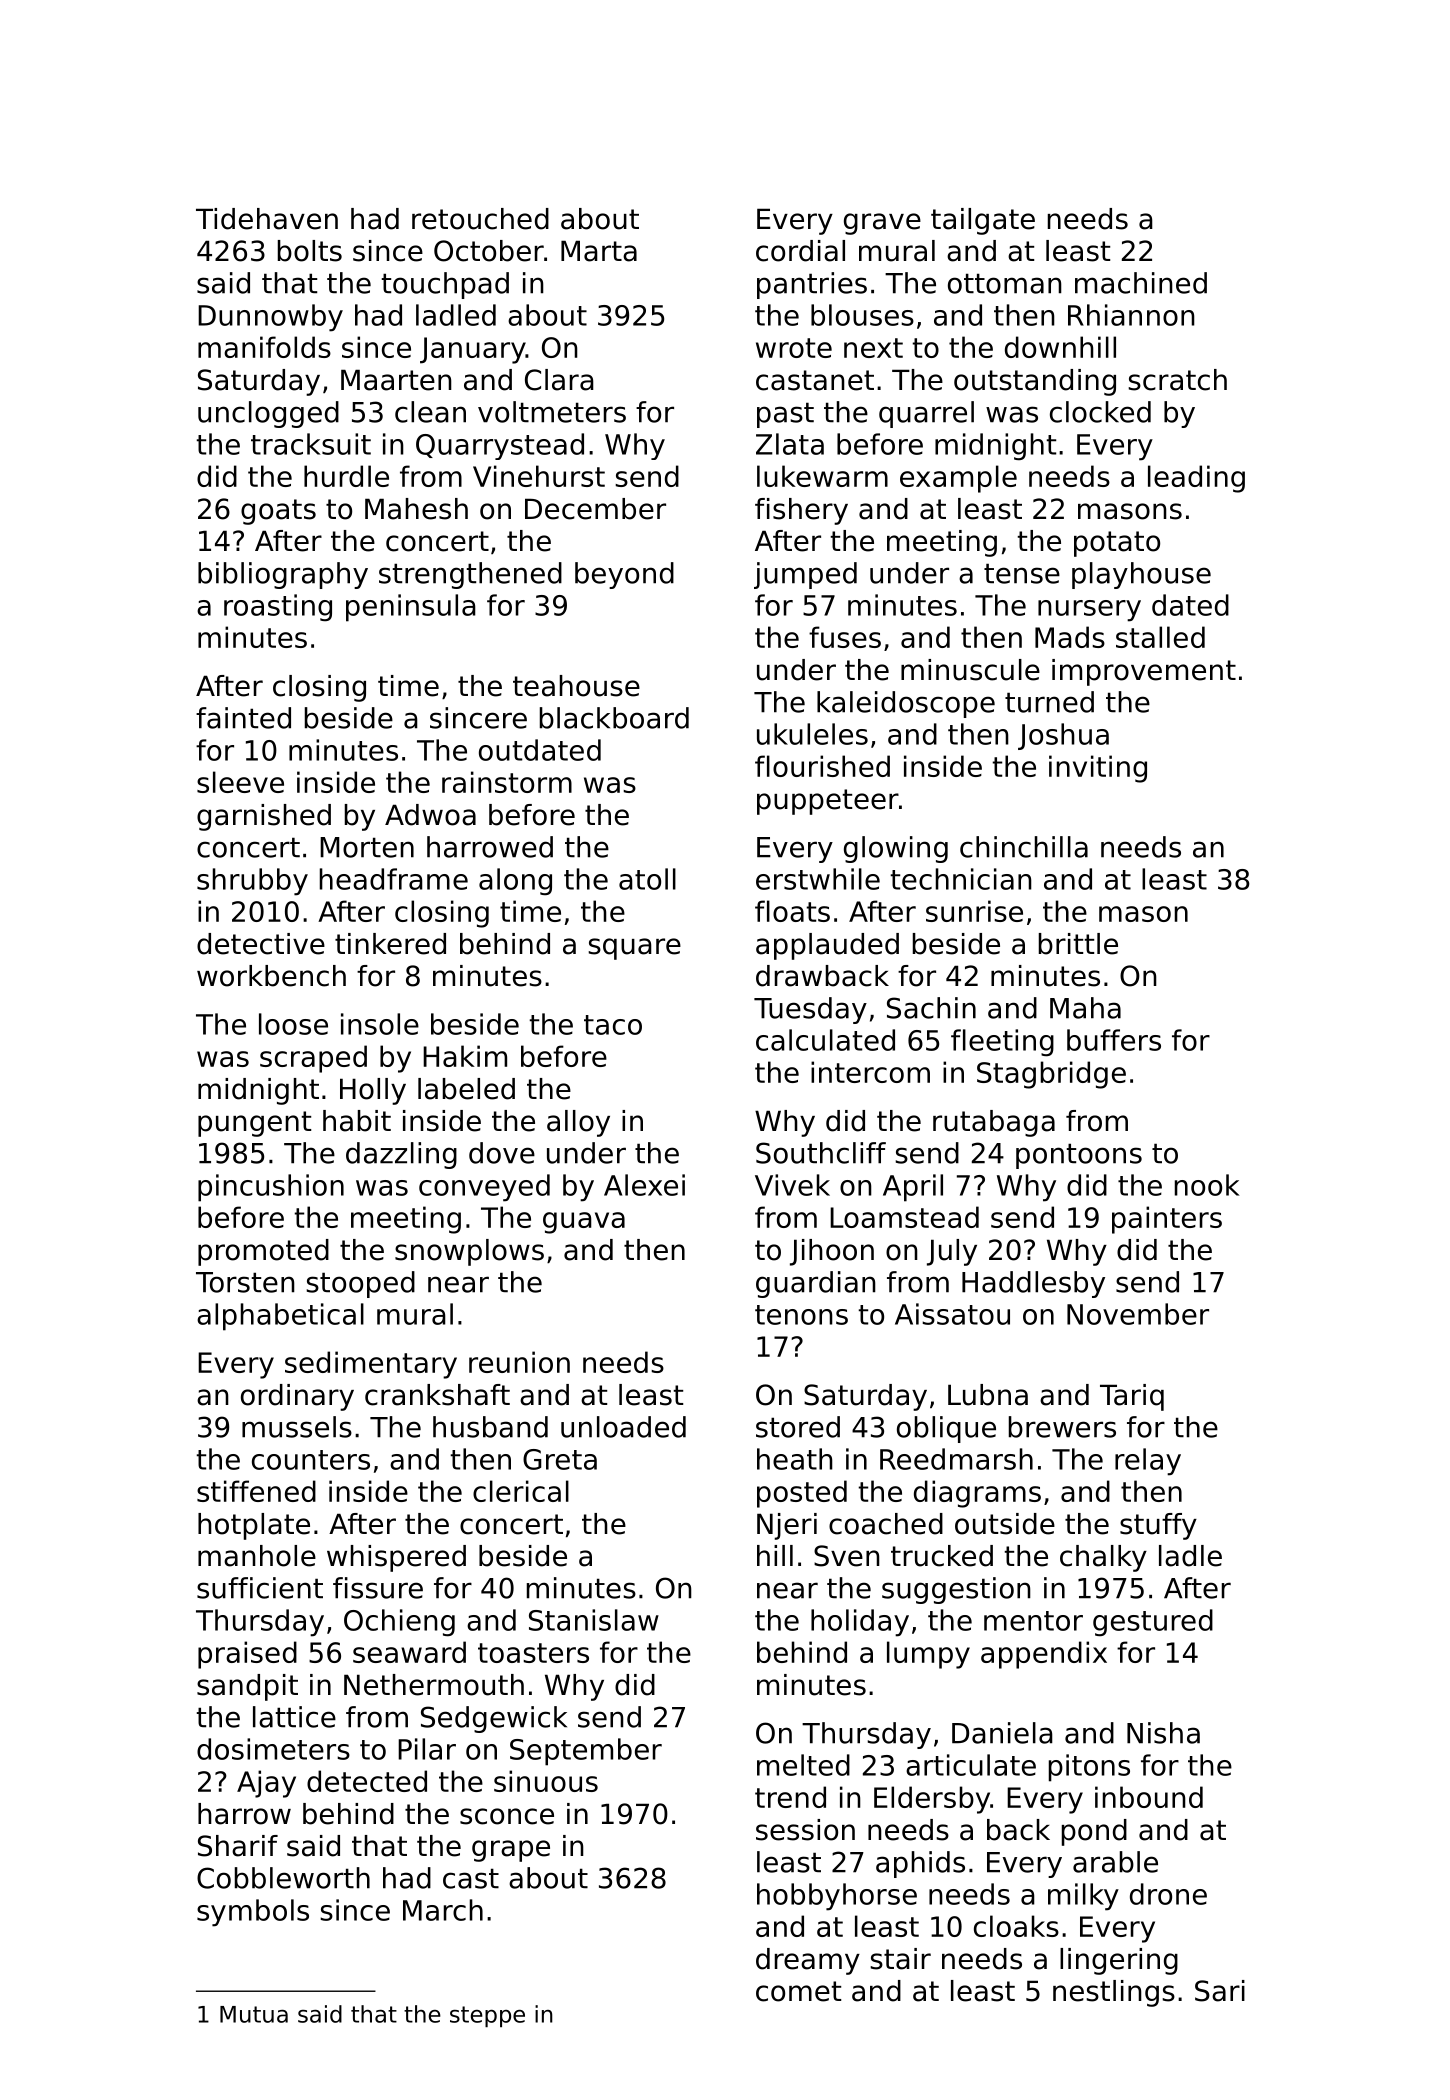 This document has width=1450, height=2100. I want to click on erstwhile, so click(818, 879).
